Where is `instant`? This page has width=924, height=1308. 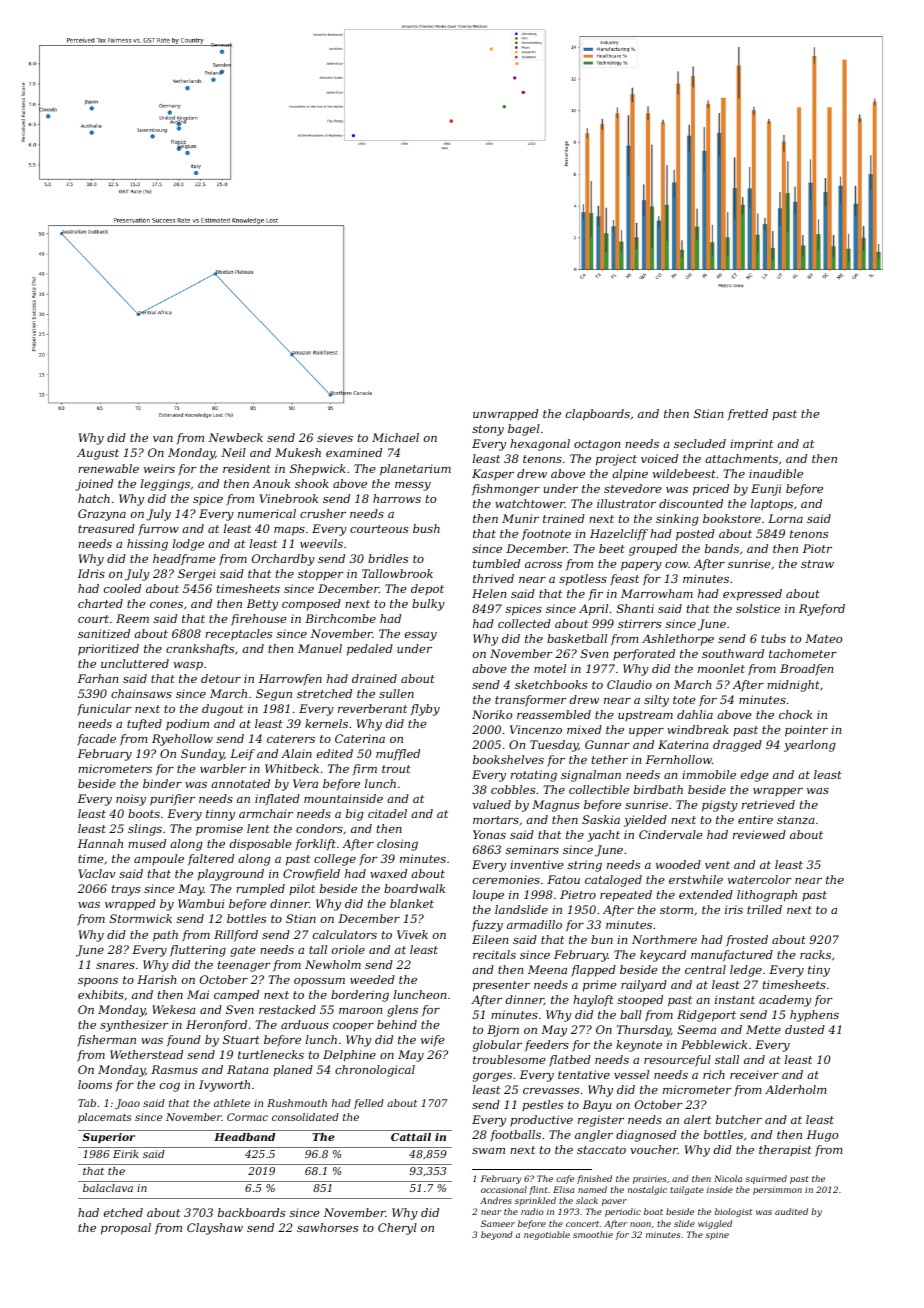 instant is located at coordinates (735, 999).
